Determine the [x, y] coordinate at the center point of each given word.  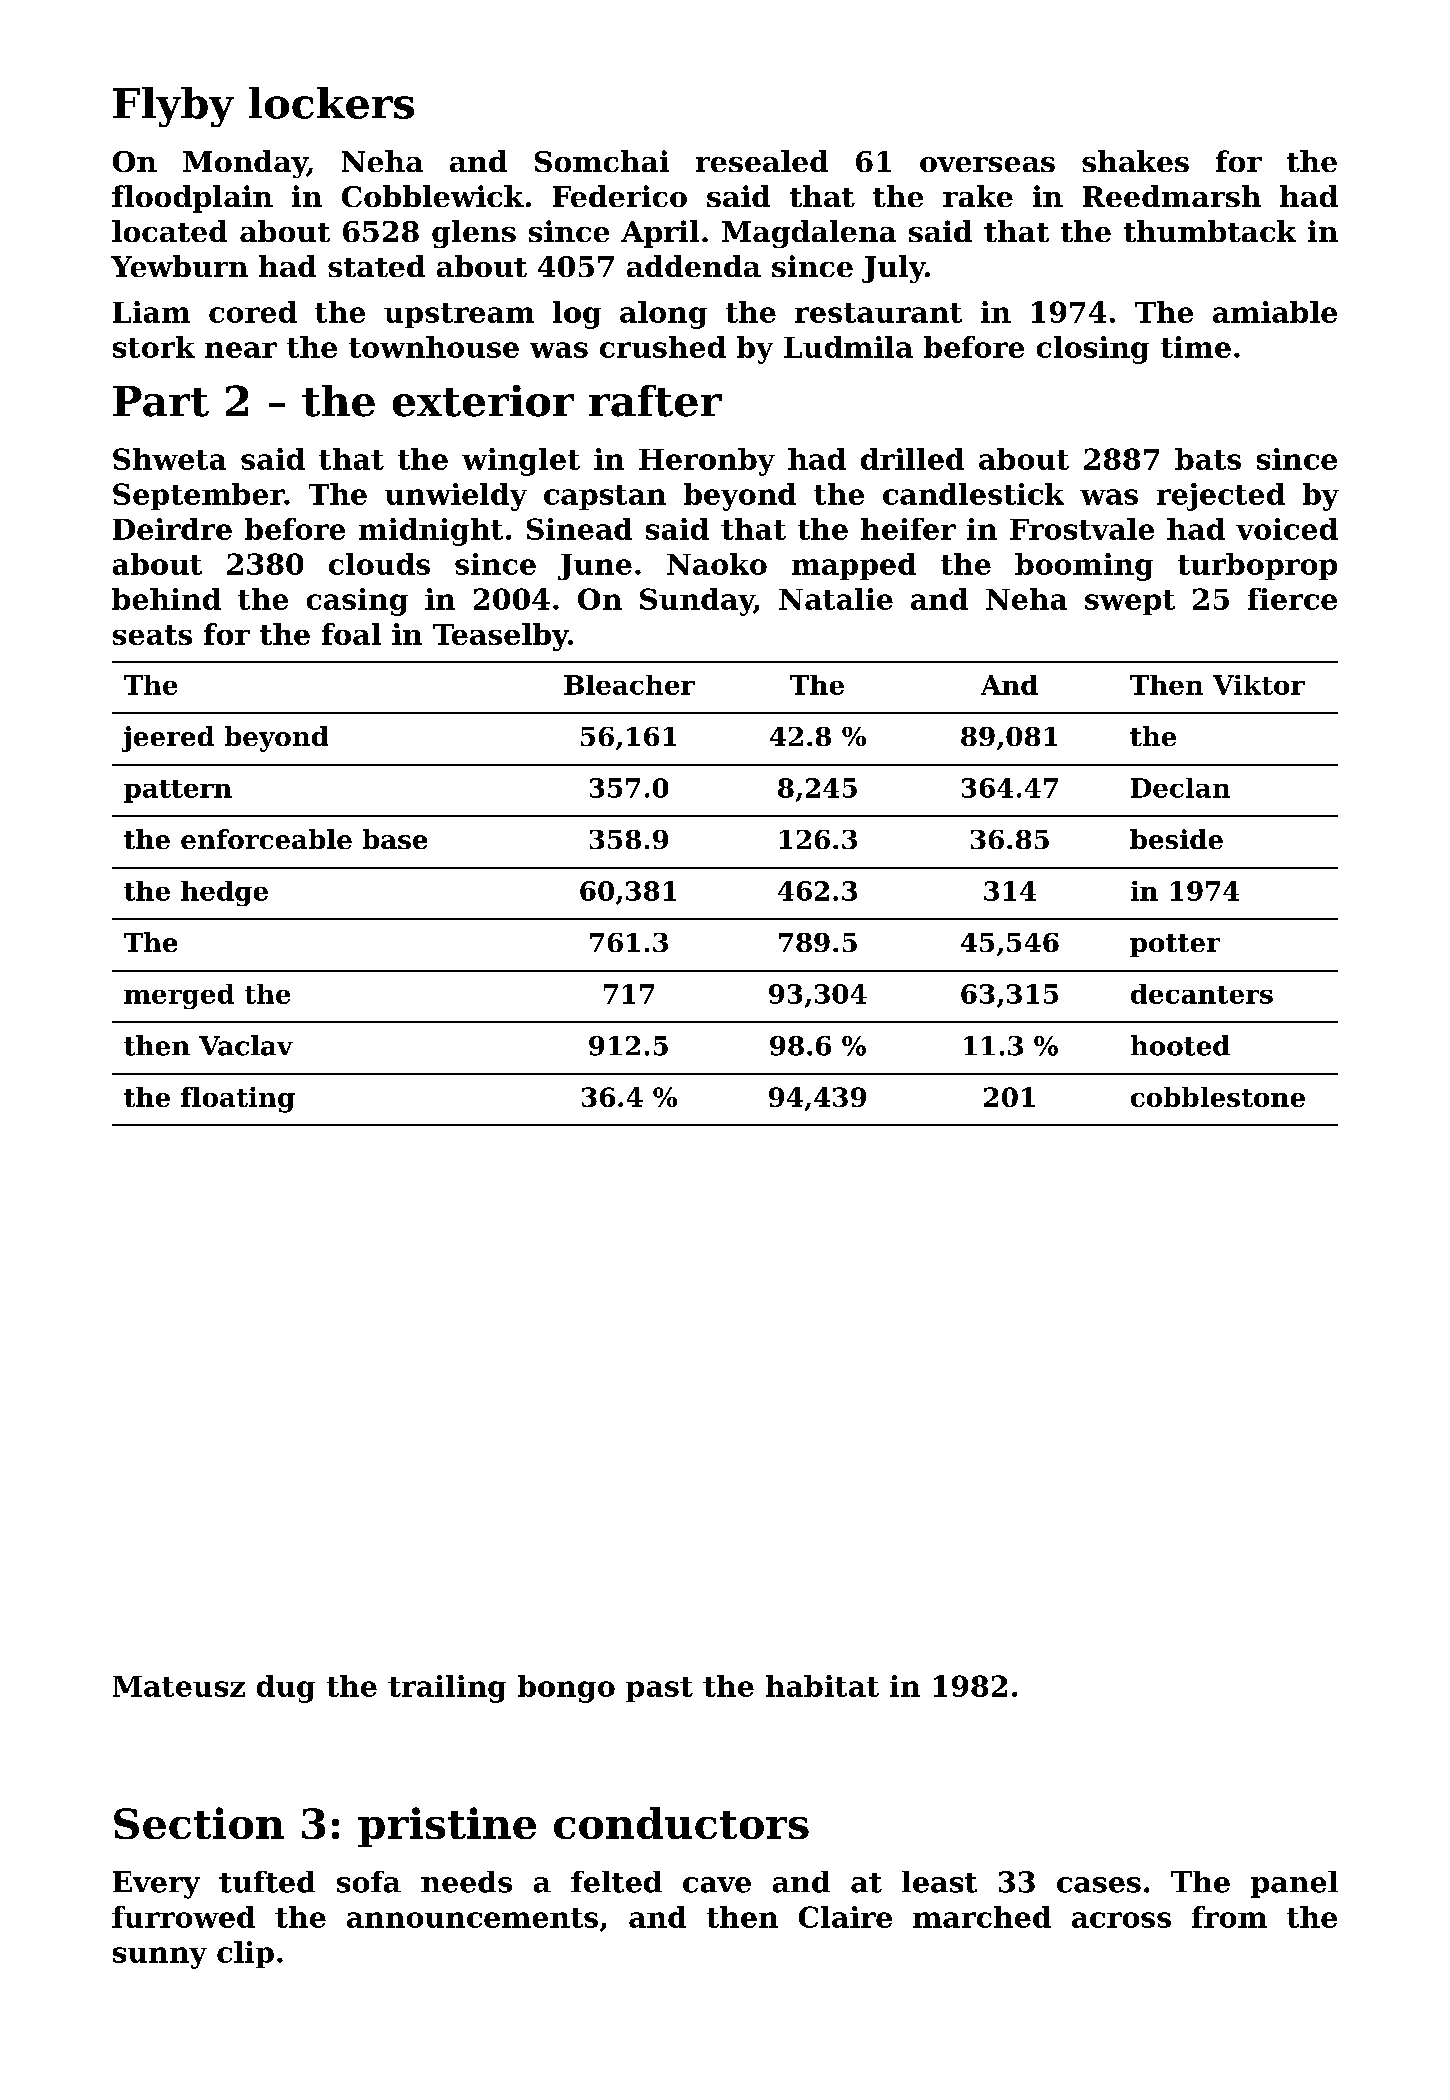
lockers [331, 103]
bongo [566, 1689]
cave [717, 1885]
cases [1099, 1885]
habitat [822, 1686]
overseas [987, 164]
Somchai [602, 161]
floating [238, 1100]
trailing [447, 1689]
